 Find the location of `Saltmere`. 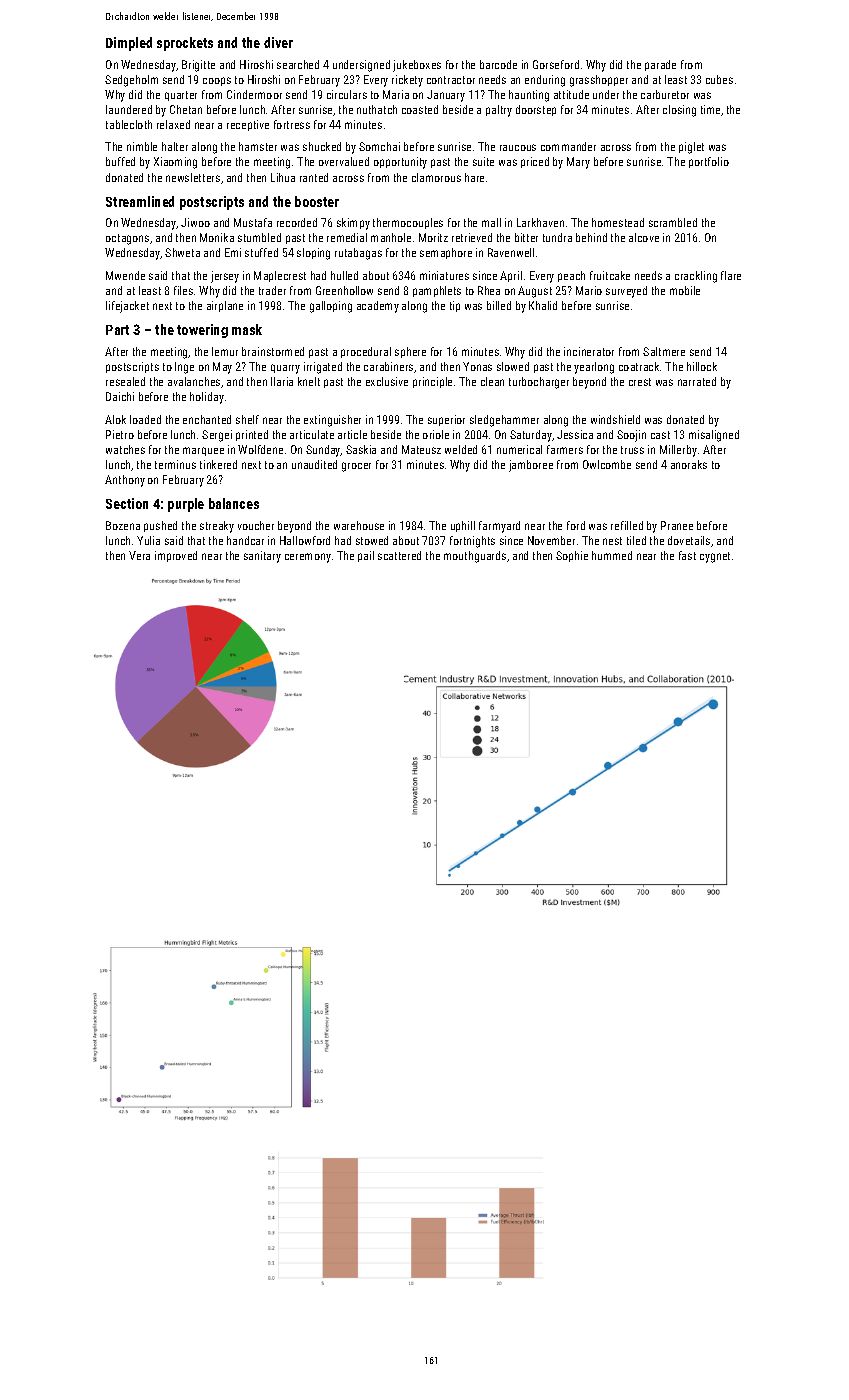

Saltmere is located at coordinates (664, 351).
